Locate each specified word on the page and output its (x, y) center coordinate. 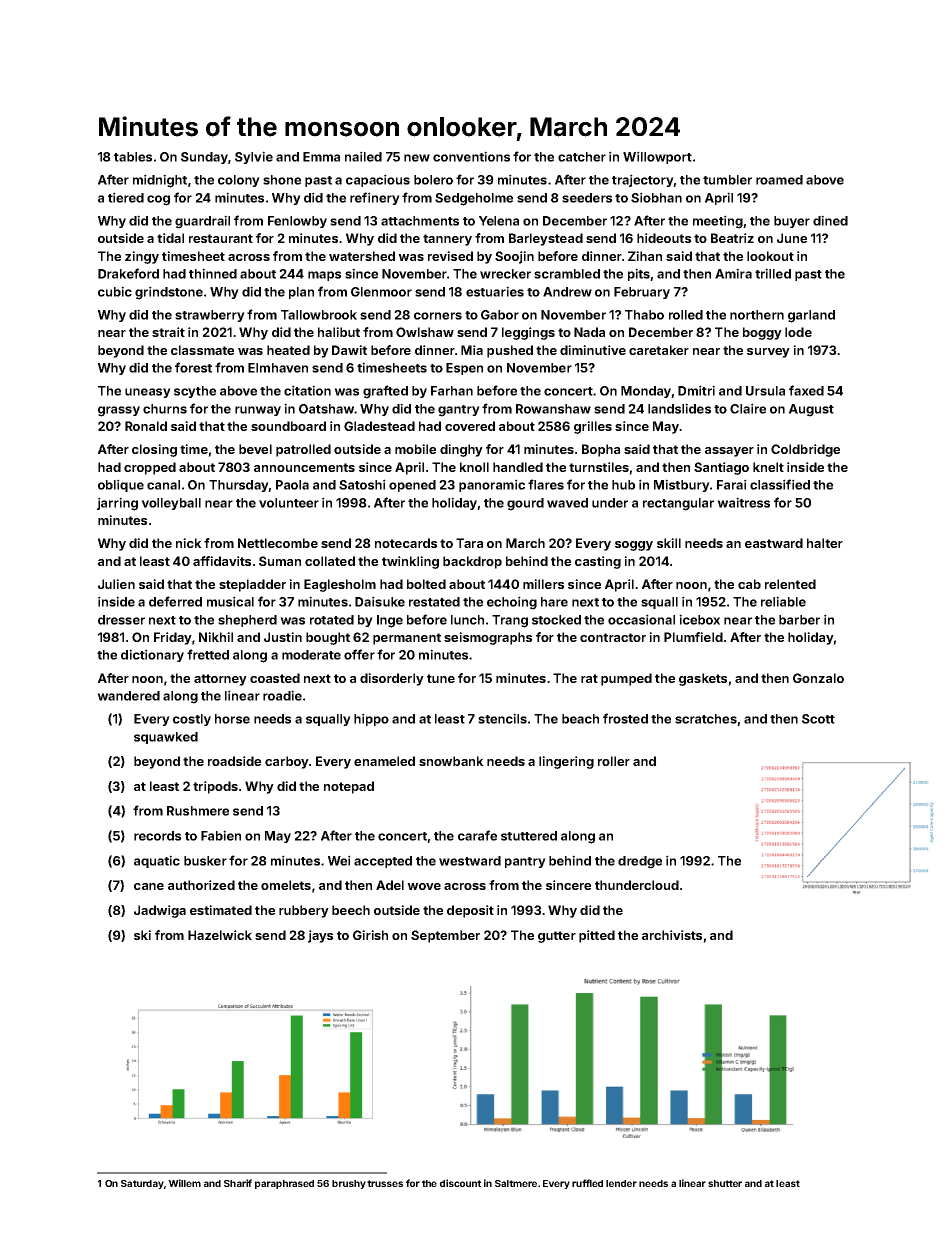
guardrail (202, 222)
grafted (385, 392)
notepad (349, 787)
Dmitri (696, 390)
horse (232, 719)
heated (288, 350)
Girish (370, 935)
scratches (706, 719)
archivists (672, 935)
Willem (184, 1183)
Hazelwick (220, 935)
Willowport (657, 157)
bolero (433, 180)
